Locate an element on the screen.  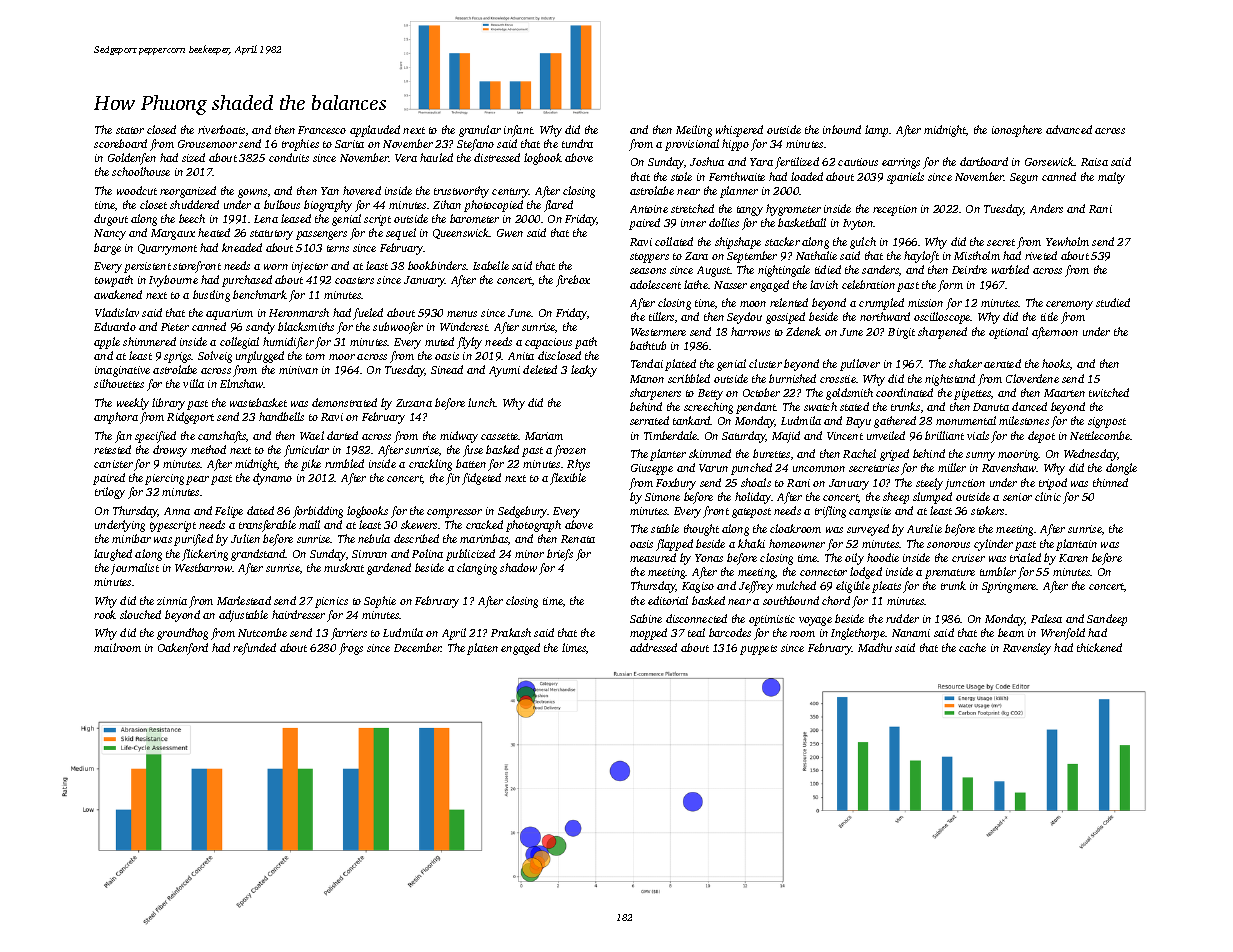
platen is located at coordinates (482, 649).
